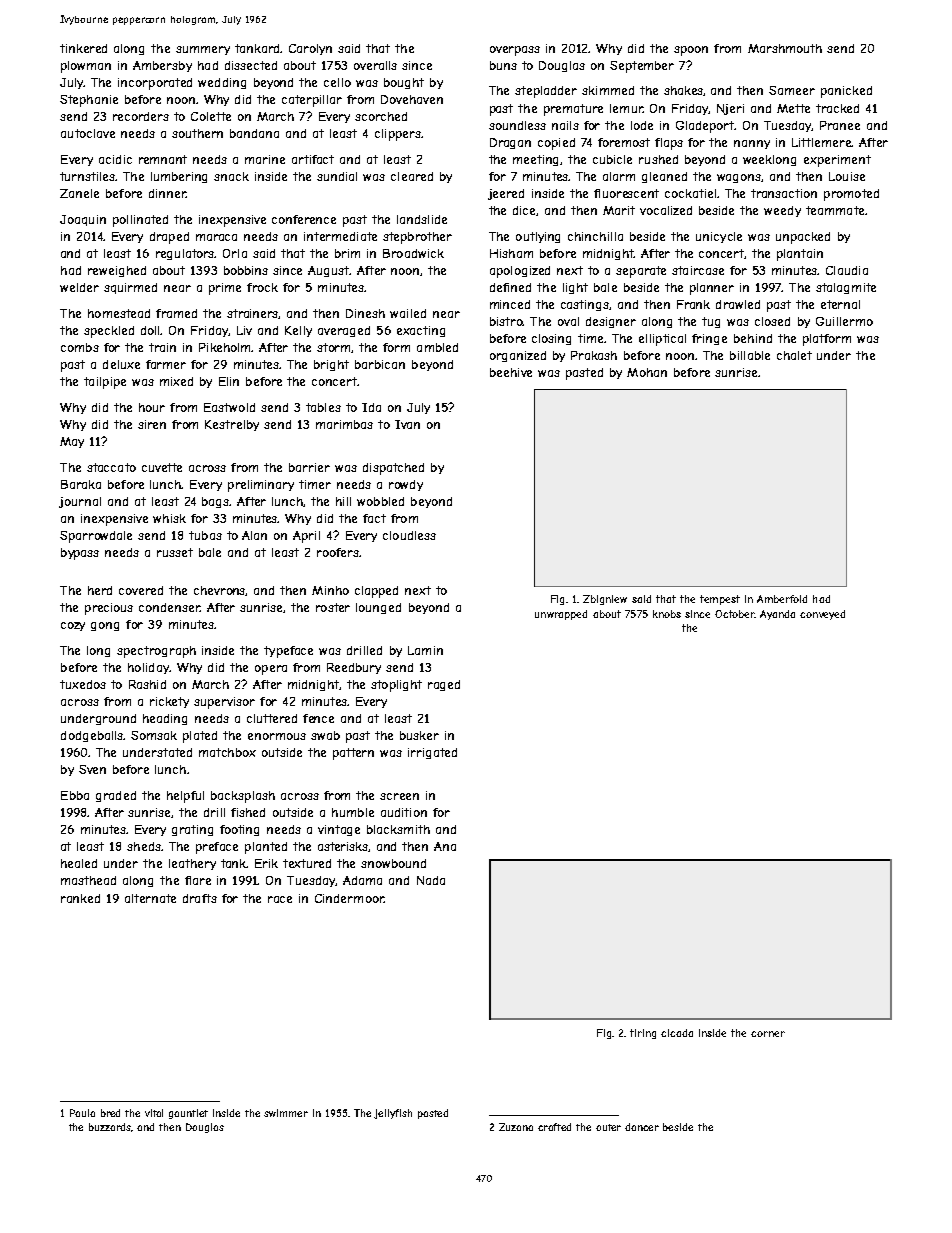 This screenshot has height=1233, width=952. What do you see at coordinates (110, 1113) in the screenshot?
I see `bred` at bounding box center [110, 1113].
